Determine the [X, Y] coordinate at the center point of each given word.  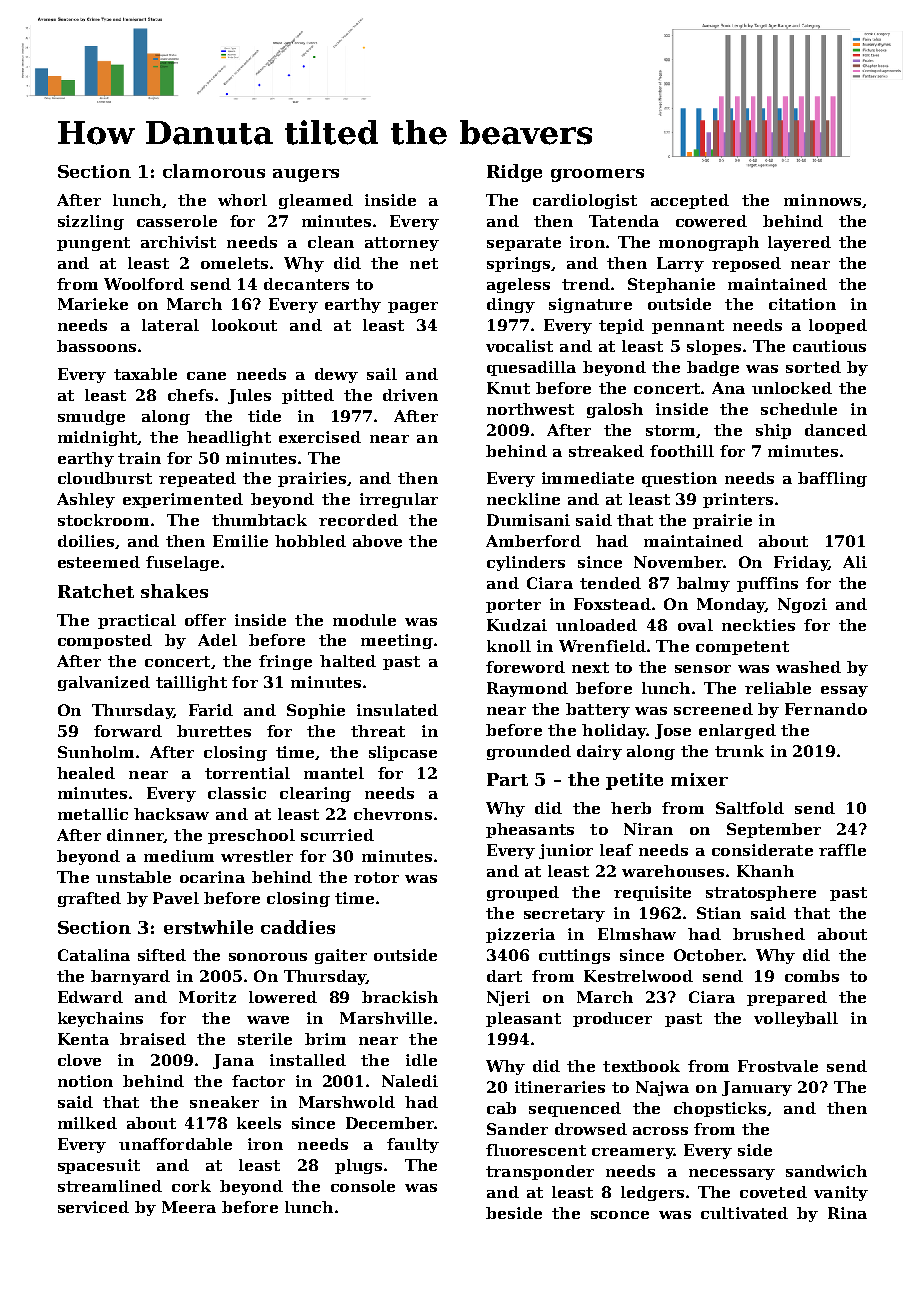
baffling [832, 479]
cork [191, 1186]
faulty [413, 1145]
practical [137, 621]
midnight [97, 438]
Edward [90, 997]
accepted [690, 201]
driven [410, 395]
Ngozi [802, 605]
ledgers [652, 1193]
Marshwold [347, 1102]
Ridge [514, 173]
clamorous [214, 171]
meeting [397, 641]
